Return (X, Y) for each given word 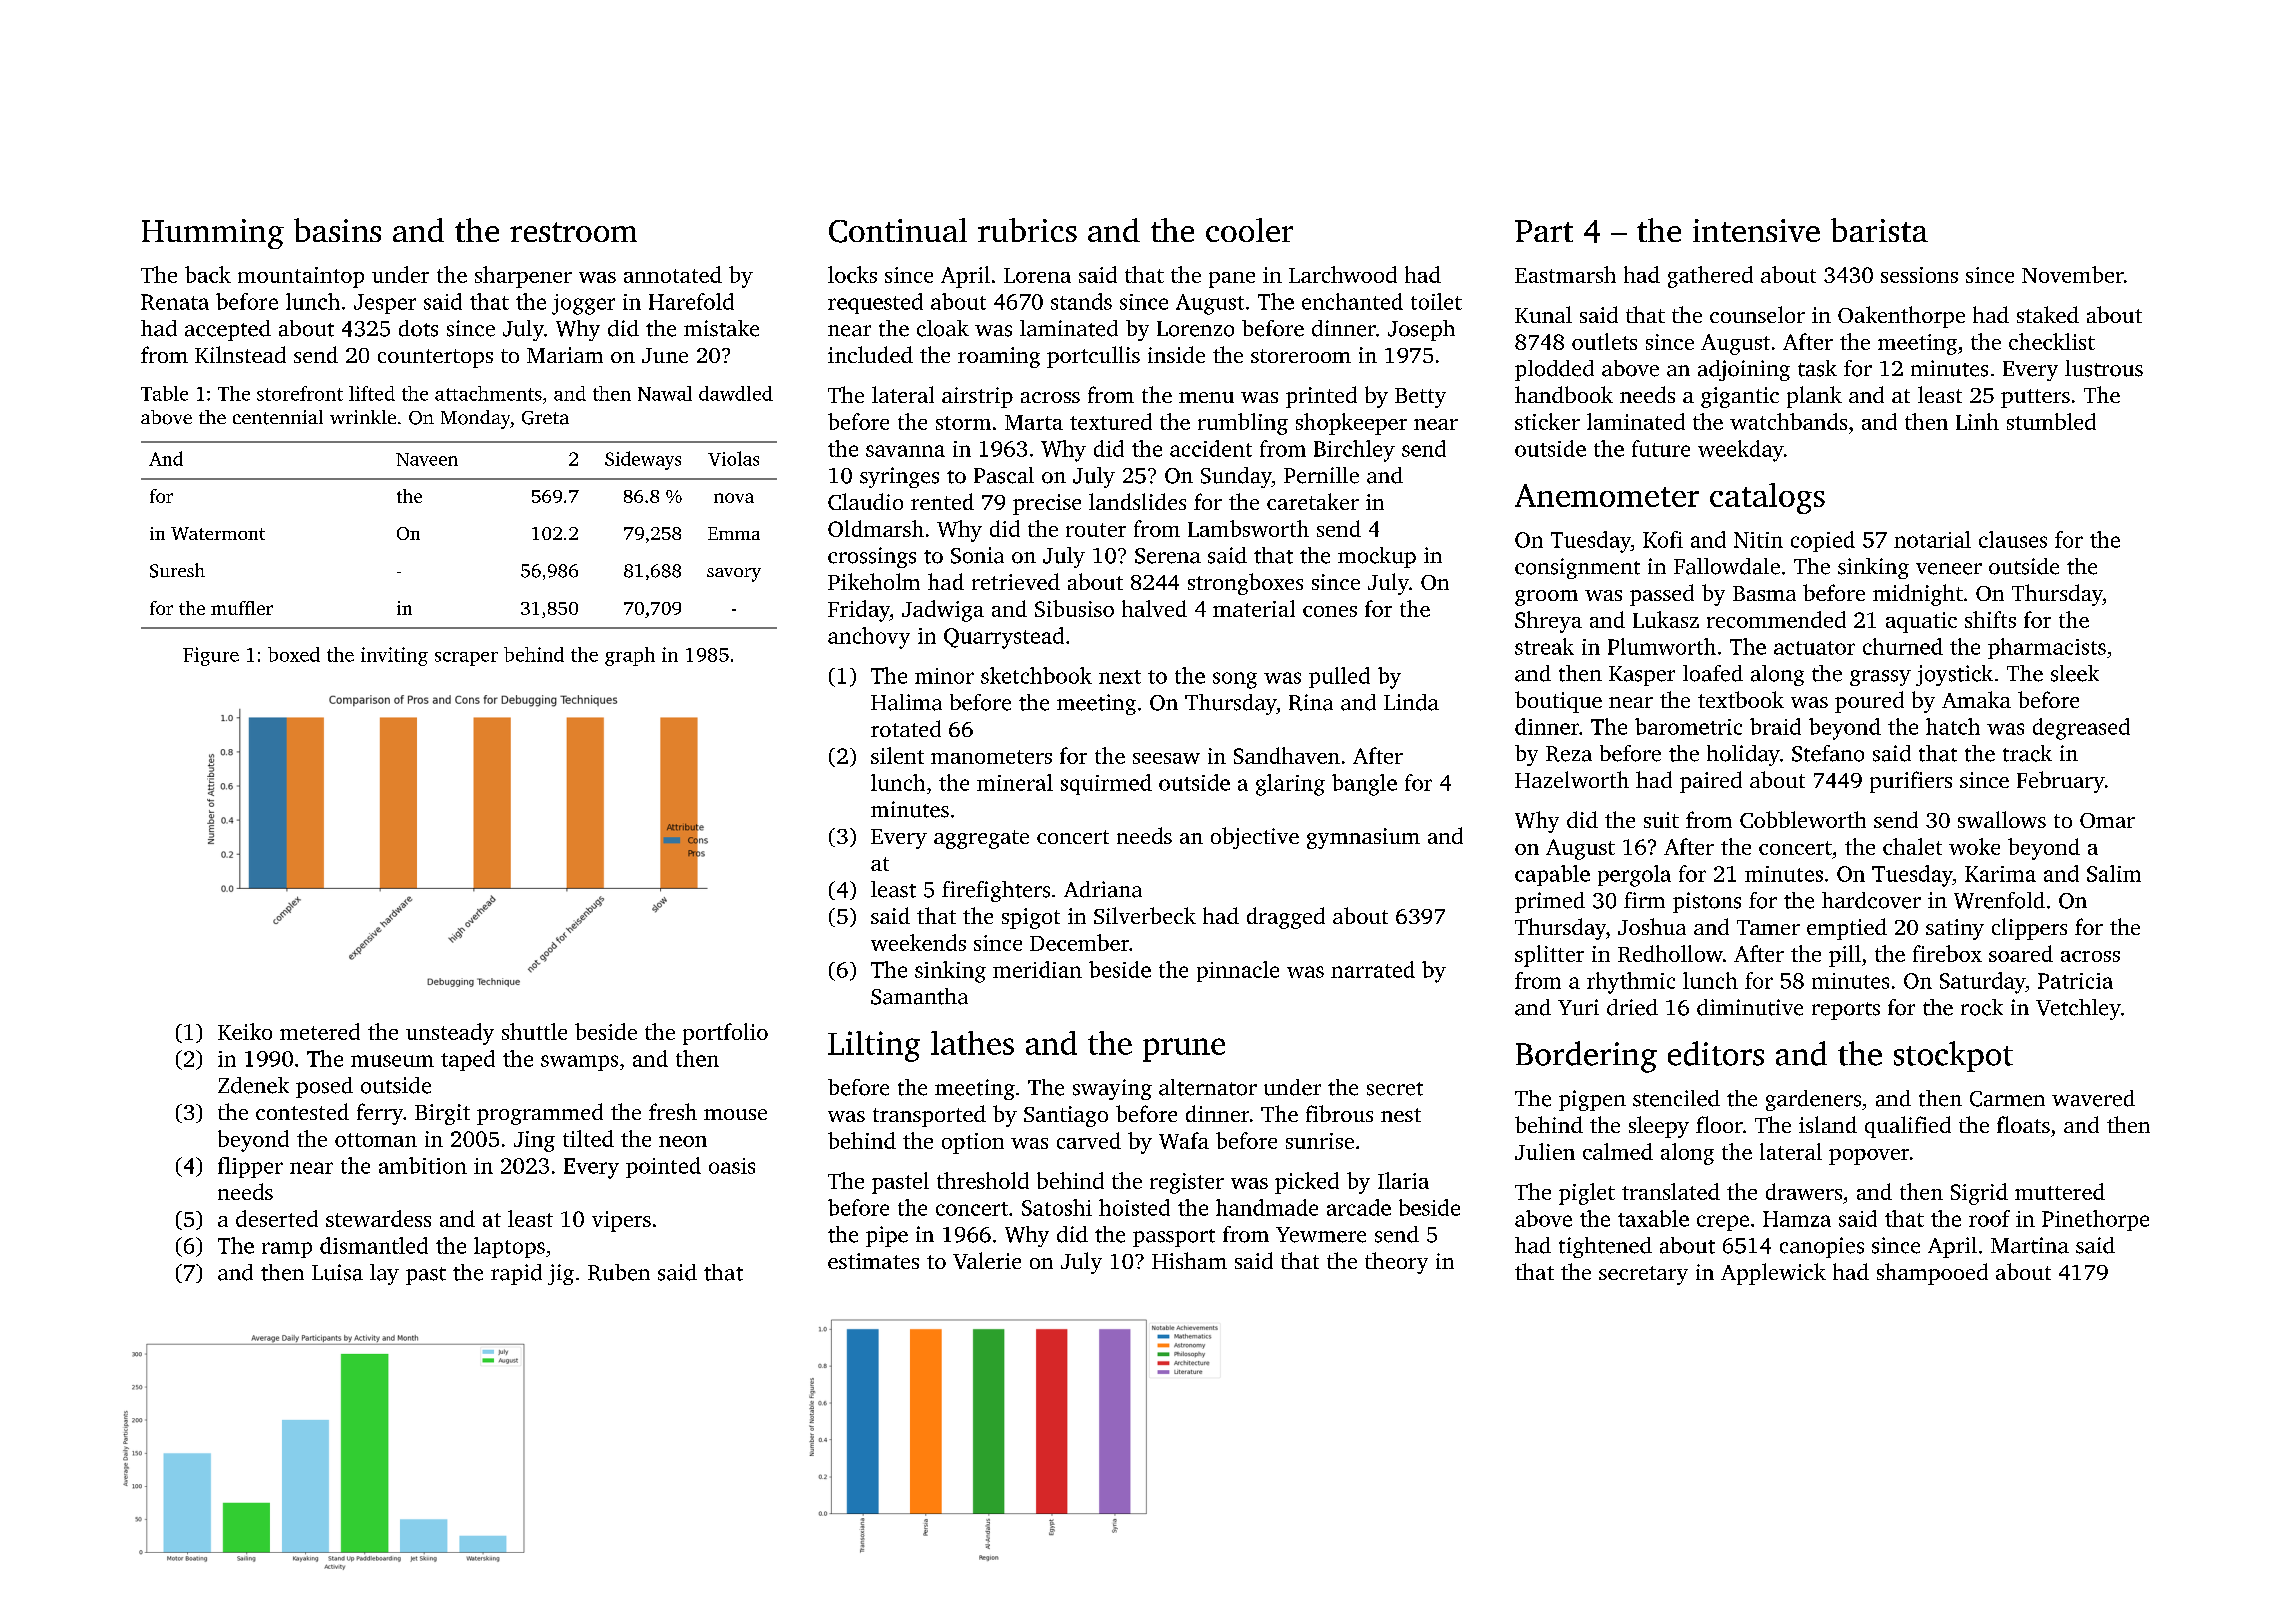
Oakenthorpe (1901, 317)
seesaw (1166, 758)
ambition (423, 1165)
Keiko (245, 1031)
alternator (1208, 1087)
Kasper (1642, 676)
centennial (278, 417)
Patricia (2075, 981)
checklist (2052, 341)
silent (897, 755)
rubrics (1027, 230)
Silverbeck (1145, 915)
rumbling (1243, 424)
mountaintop (301, 277)
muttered (2060, 1191)
